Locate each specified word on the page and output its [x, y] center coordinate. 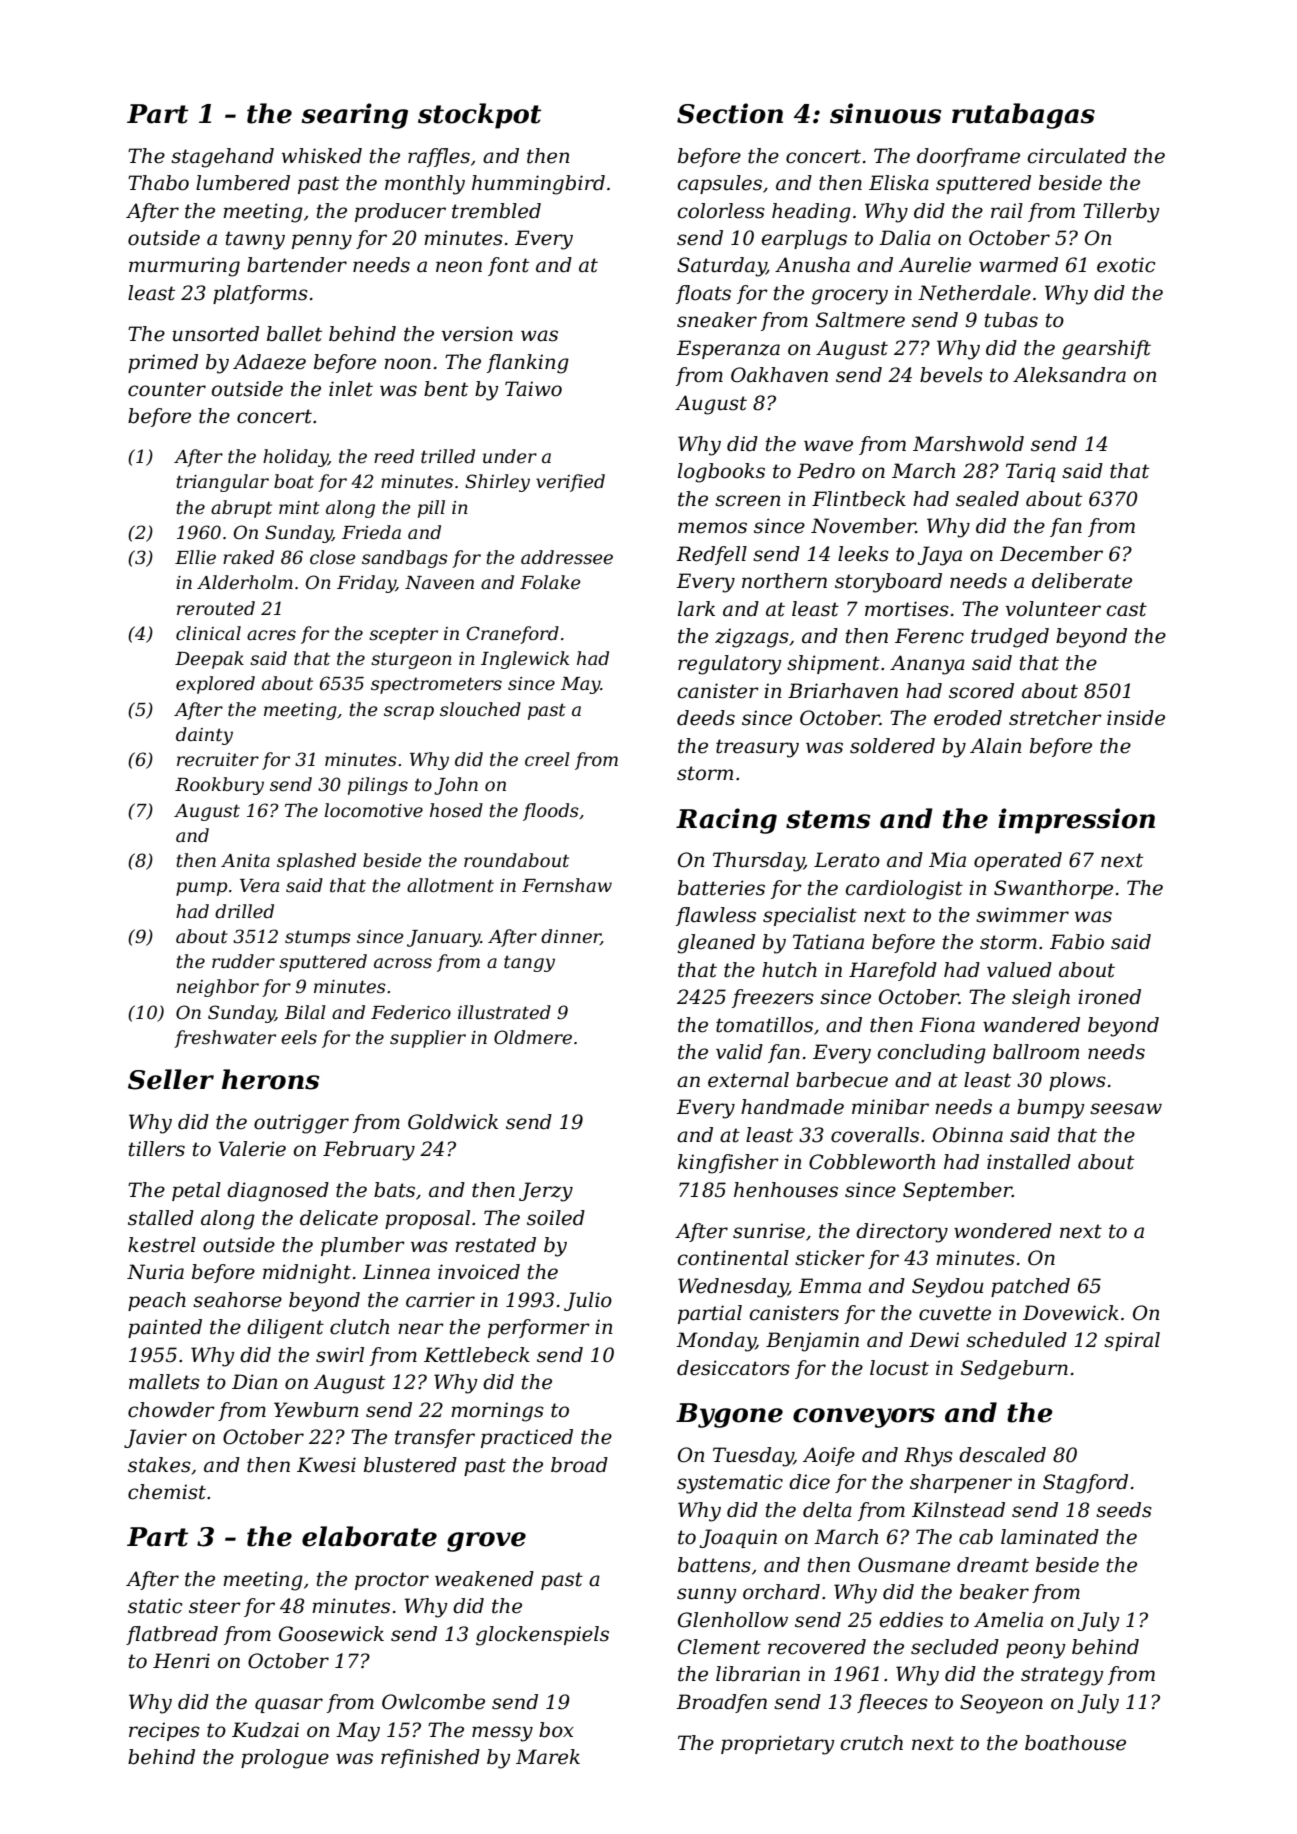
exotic [1126, 265]
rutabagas [1023, 116]
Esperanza [728, 349]
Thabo [158, 183]
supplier [428, 1039]
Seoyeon [1001, 1704]
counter [167, 389]
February [369, 1151]
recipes [164, 1731]
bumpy [1051, 1109]
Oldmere [533, 1037]
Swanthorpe [1053, 889]
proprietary [778, 1745]
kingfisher [728, 1164]
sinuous [886, 113]
